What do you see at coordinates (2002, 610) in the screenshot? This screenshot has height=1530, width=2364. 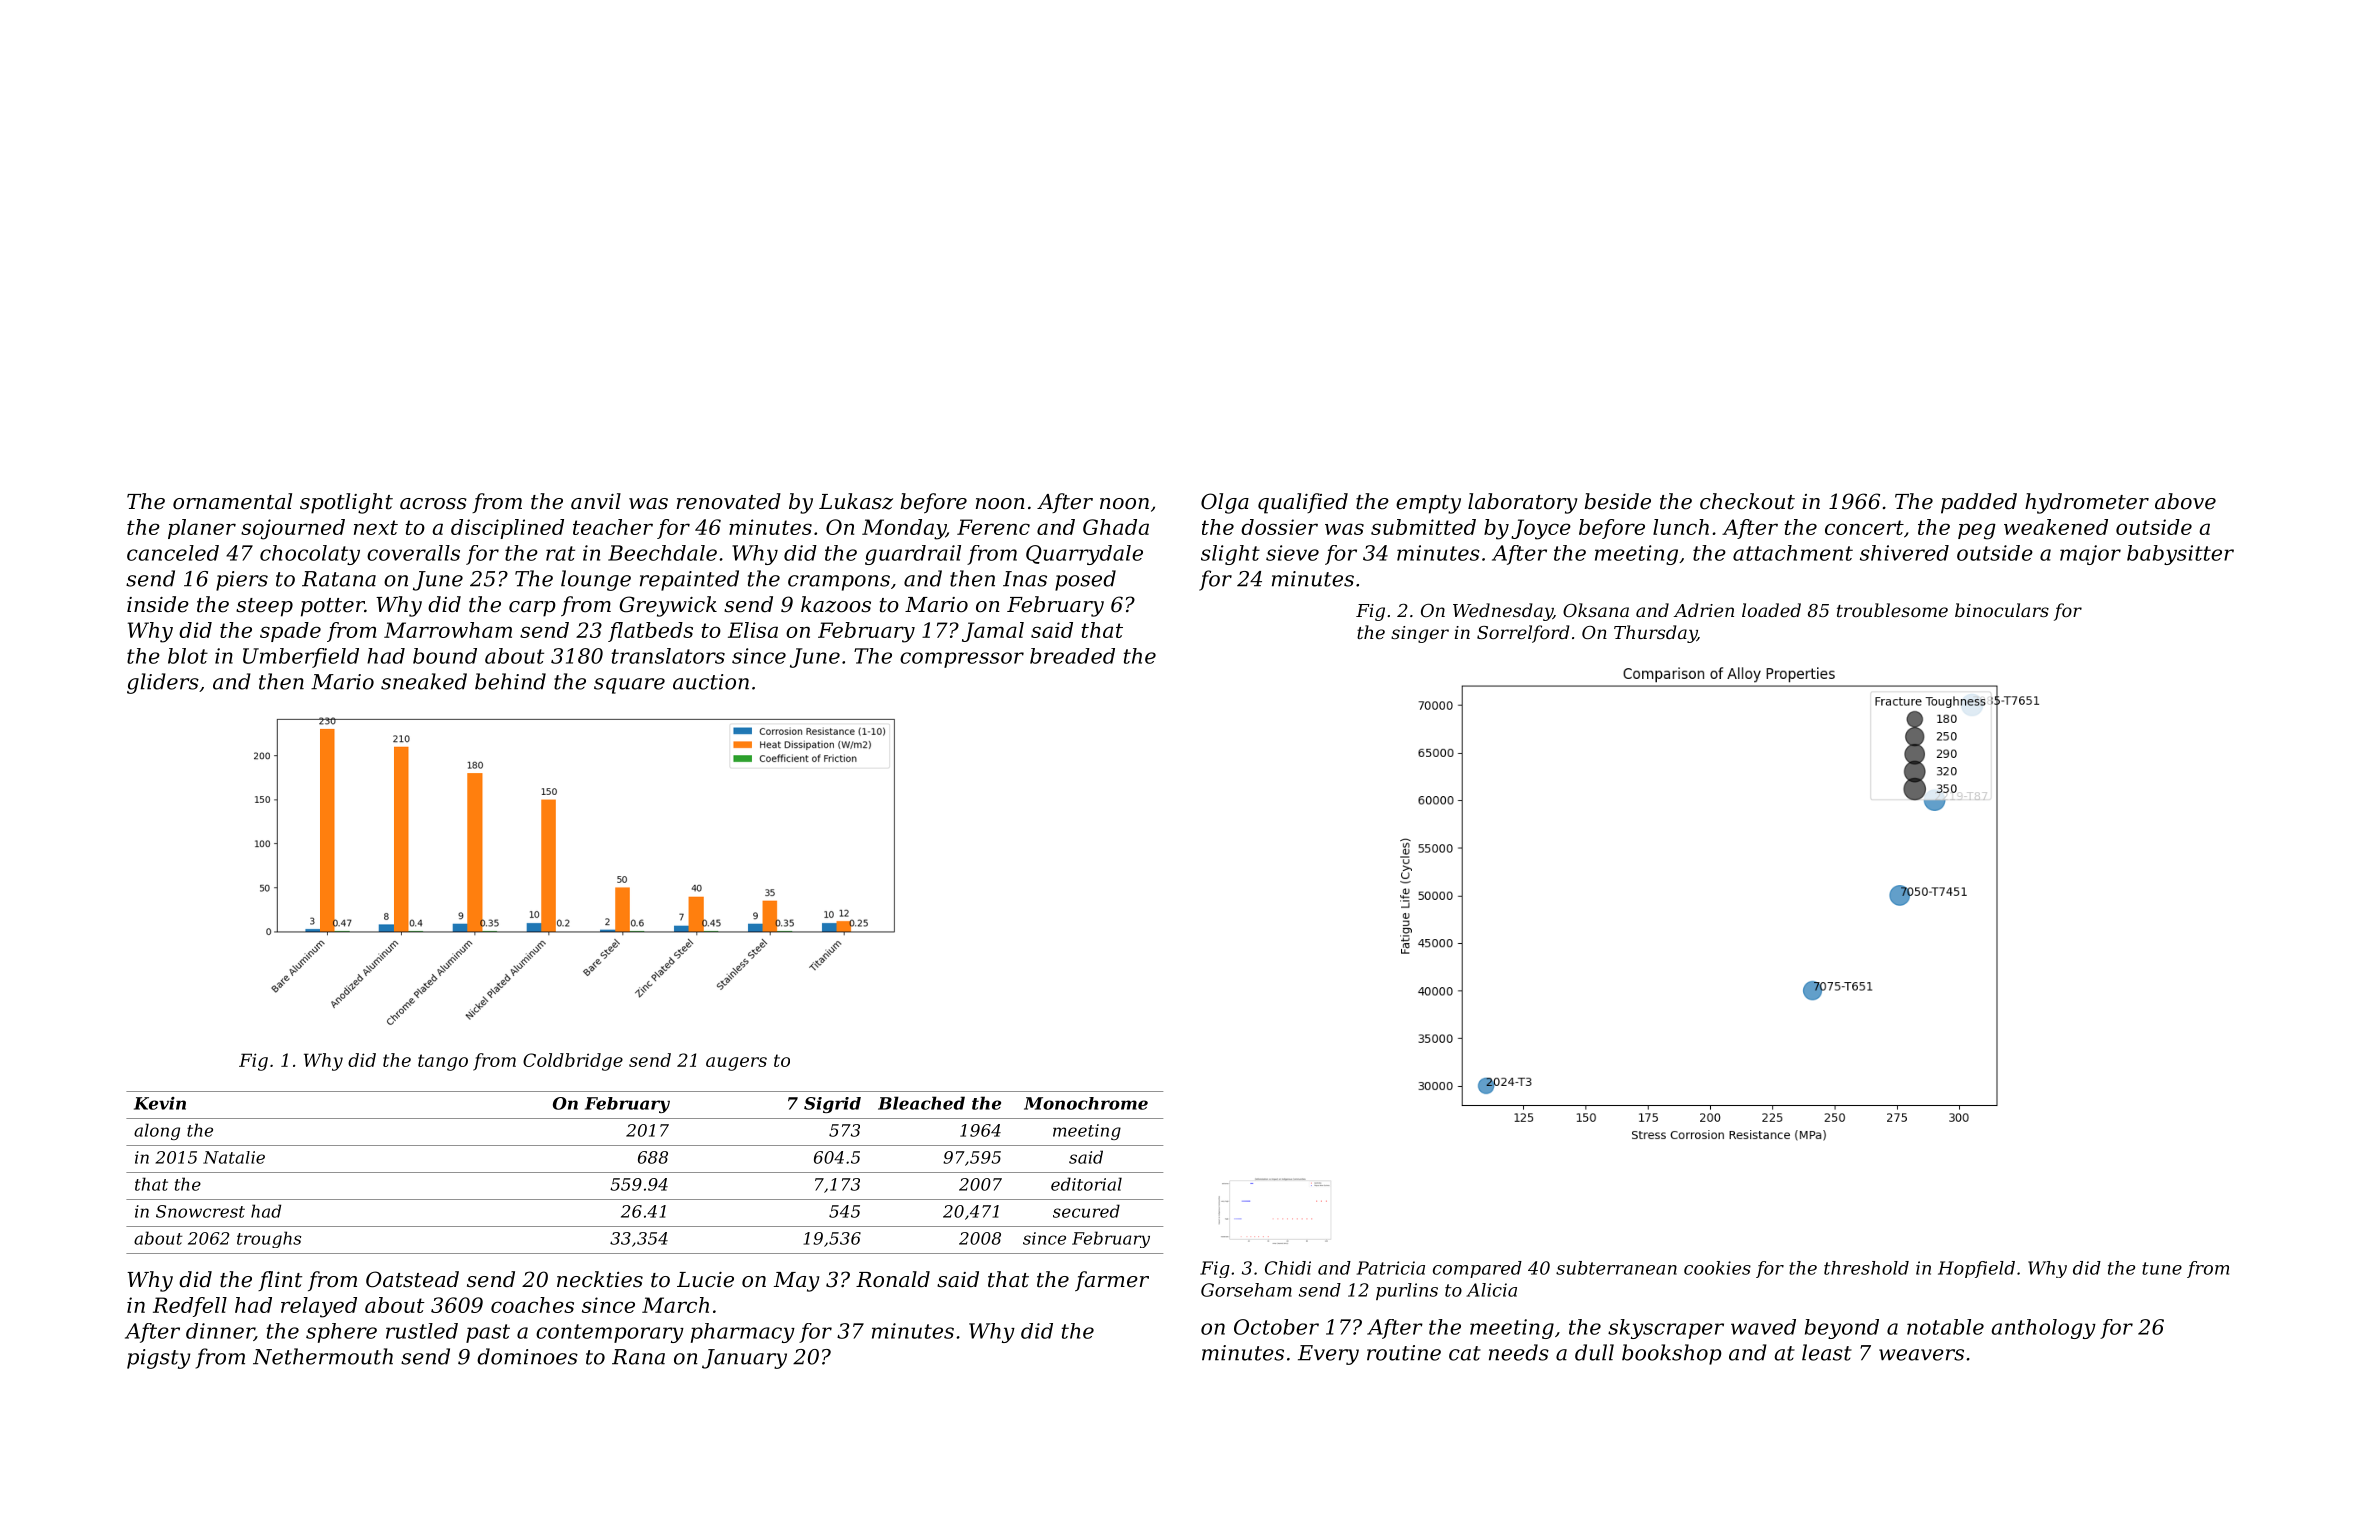 I see `binoculars` at bounding box center [2002, 610].
